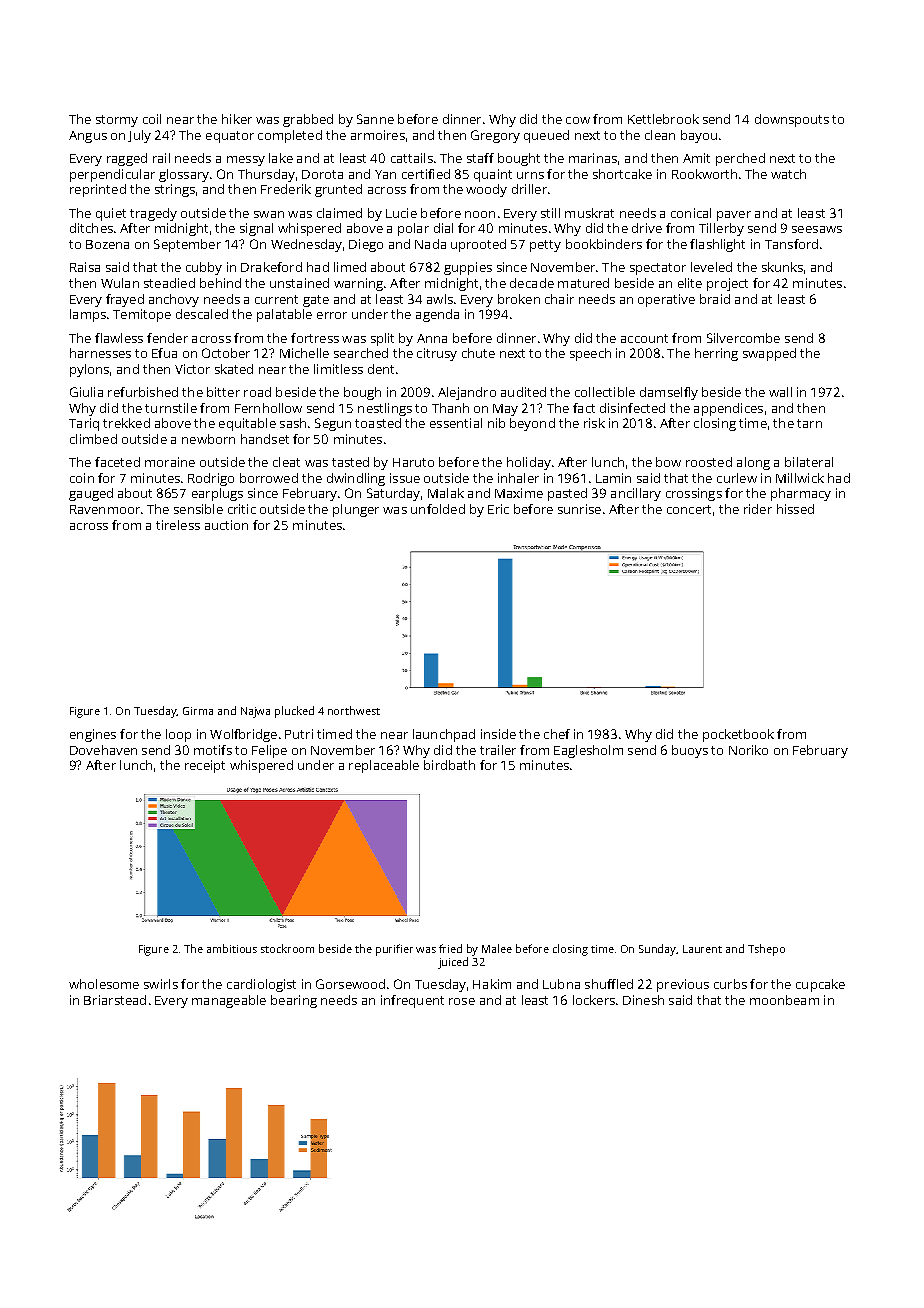  What do you see at coordinates (738, 735) in the screenshot?
I see `pocketbook` at bounding box center [738, 735].
